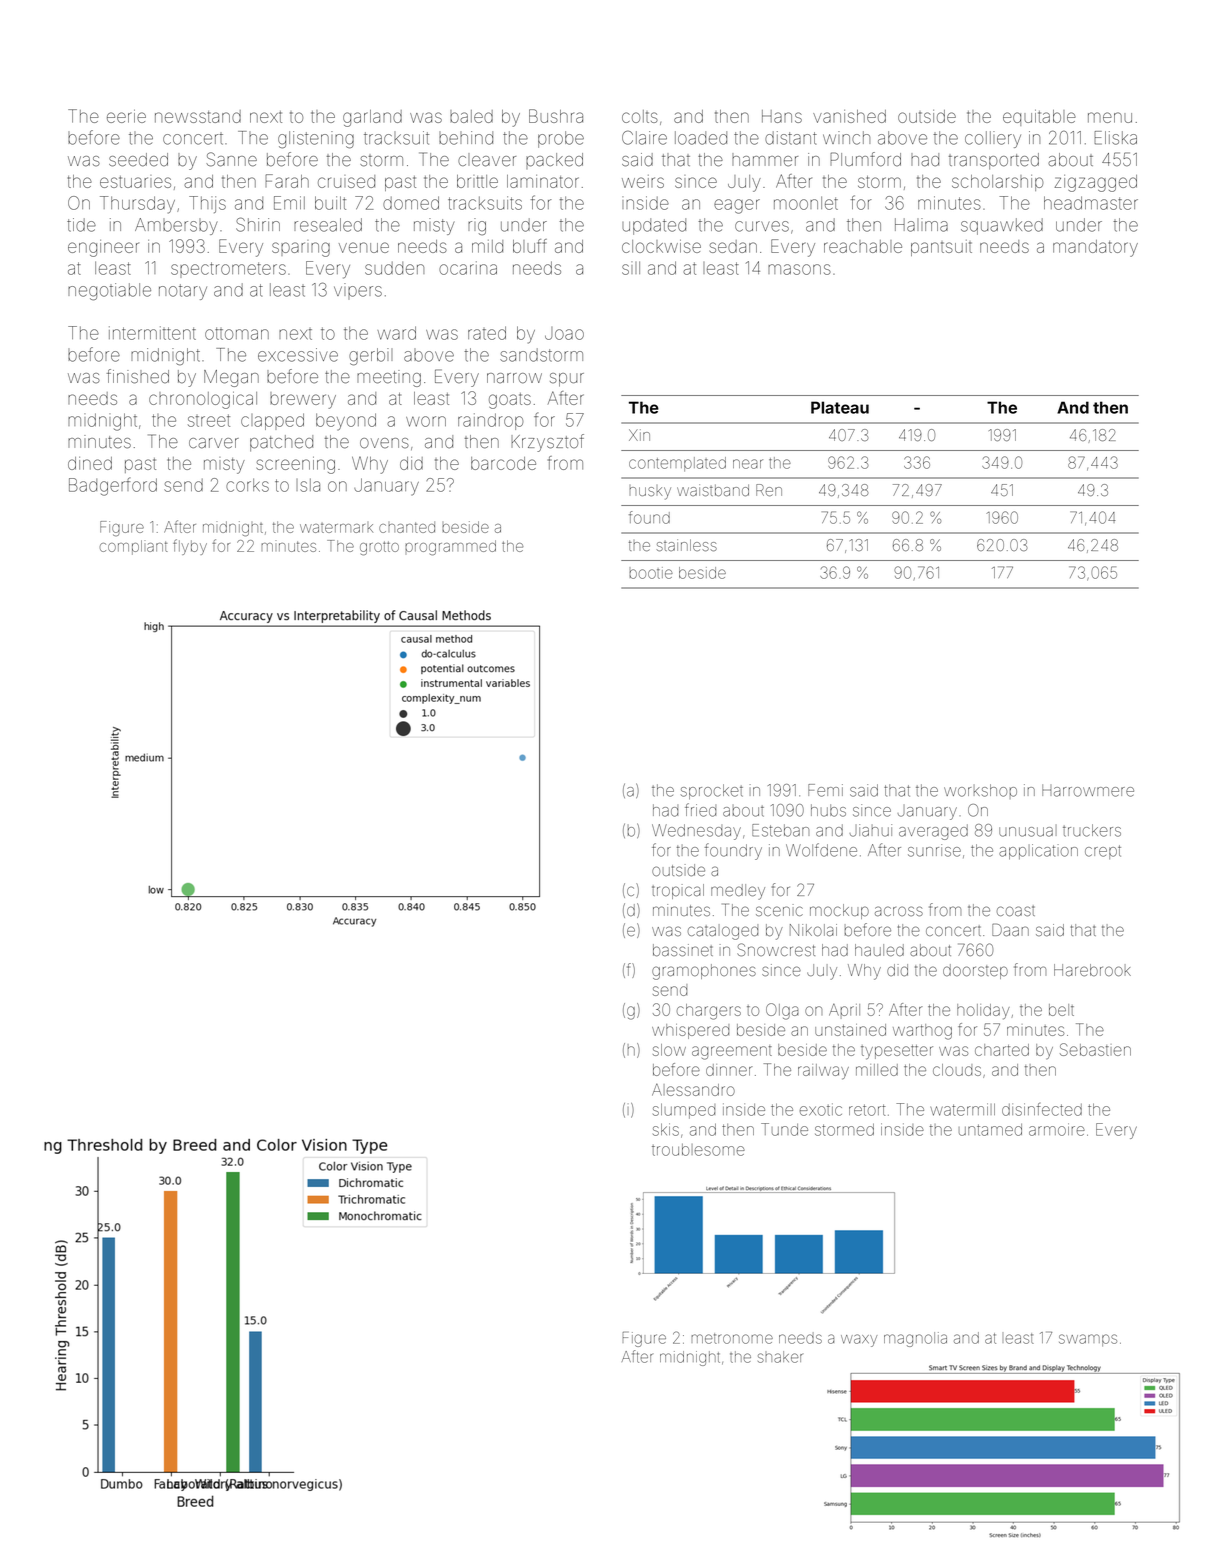  Describe the element at coordinates (732, 1338) in the image. I see `metronome` at that location.
